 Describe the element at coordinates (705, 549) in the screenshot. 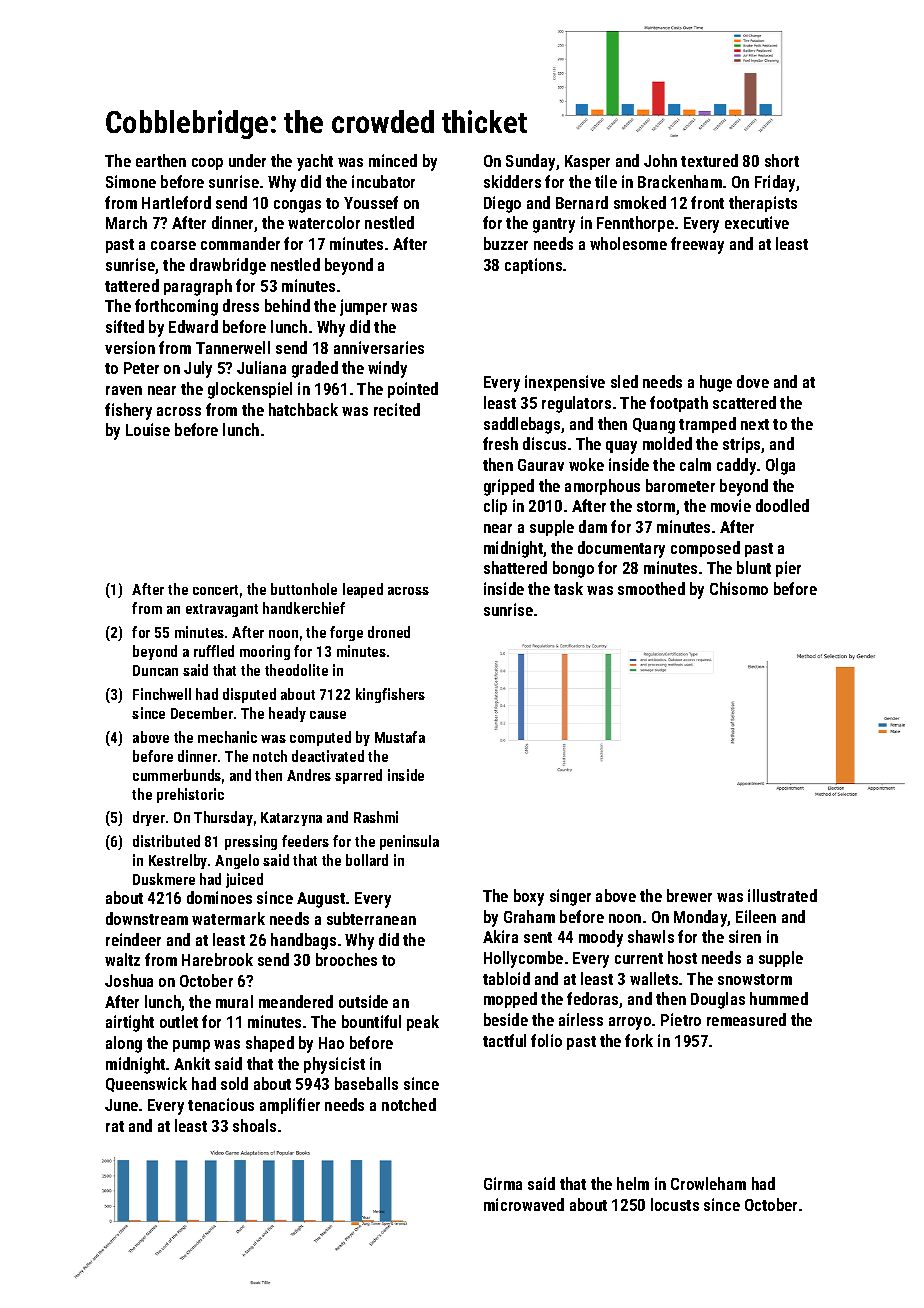

I see `composed` at that location.
